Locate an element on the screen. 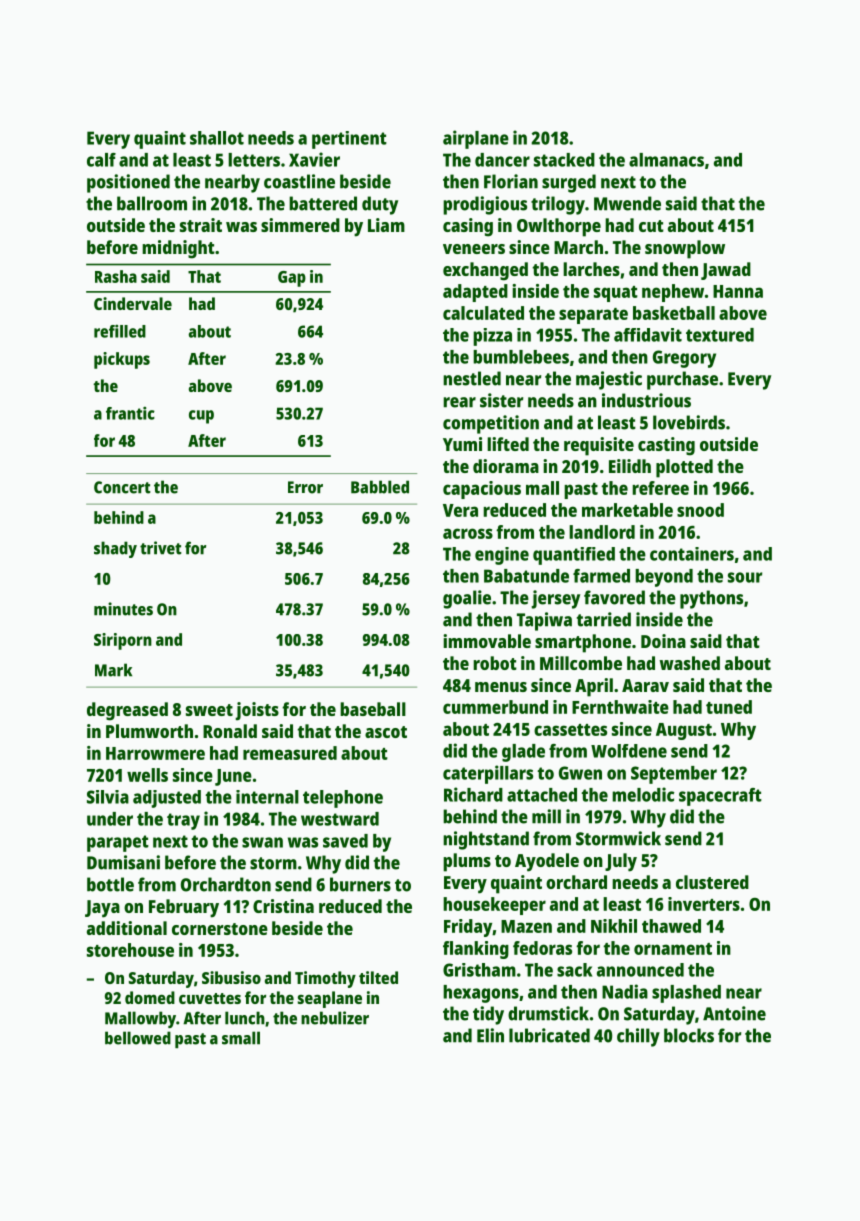 This screenshot has width=860, height=1221. positioned is located at coordinates (128, 183).
